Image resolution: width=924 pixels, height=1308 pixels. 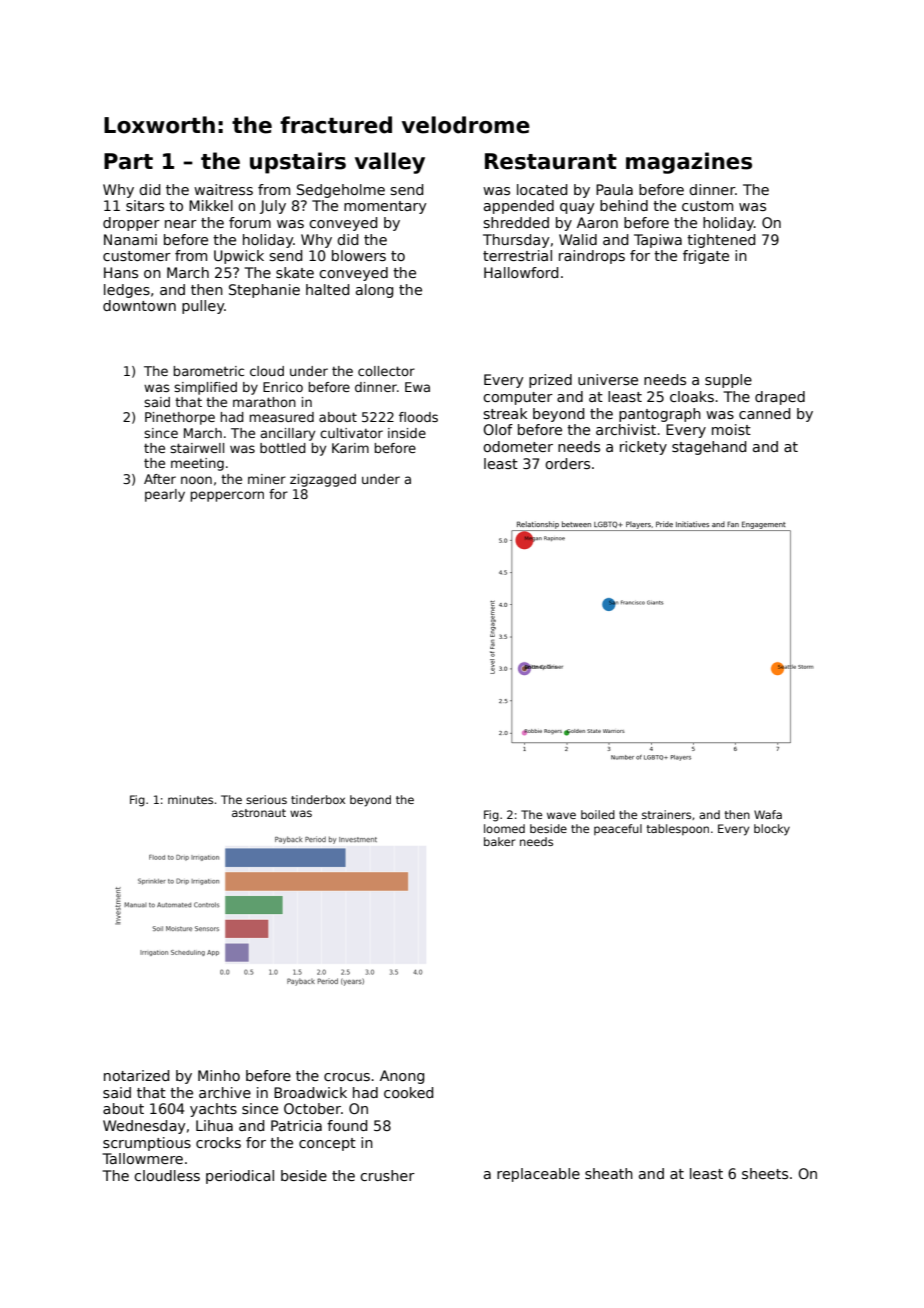 I want to click on pearly, so click(x=165, y=495).
